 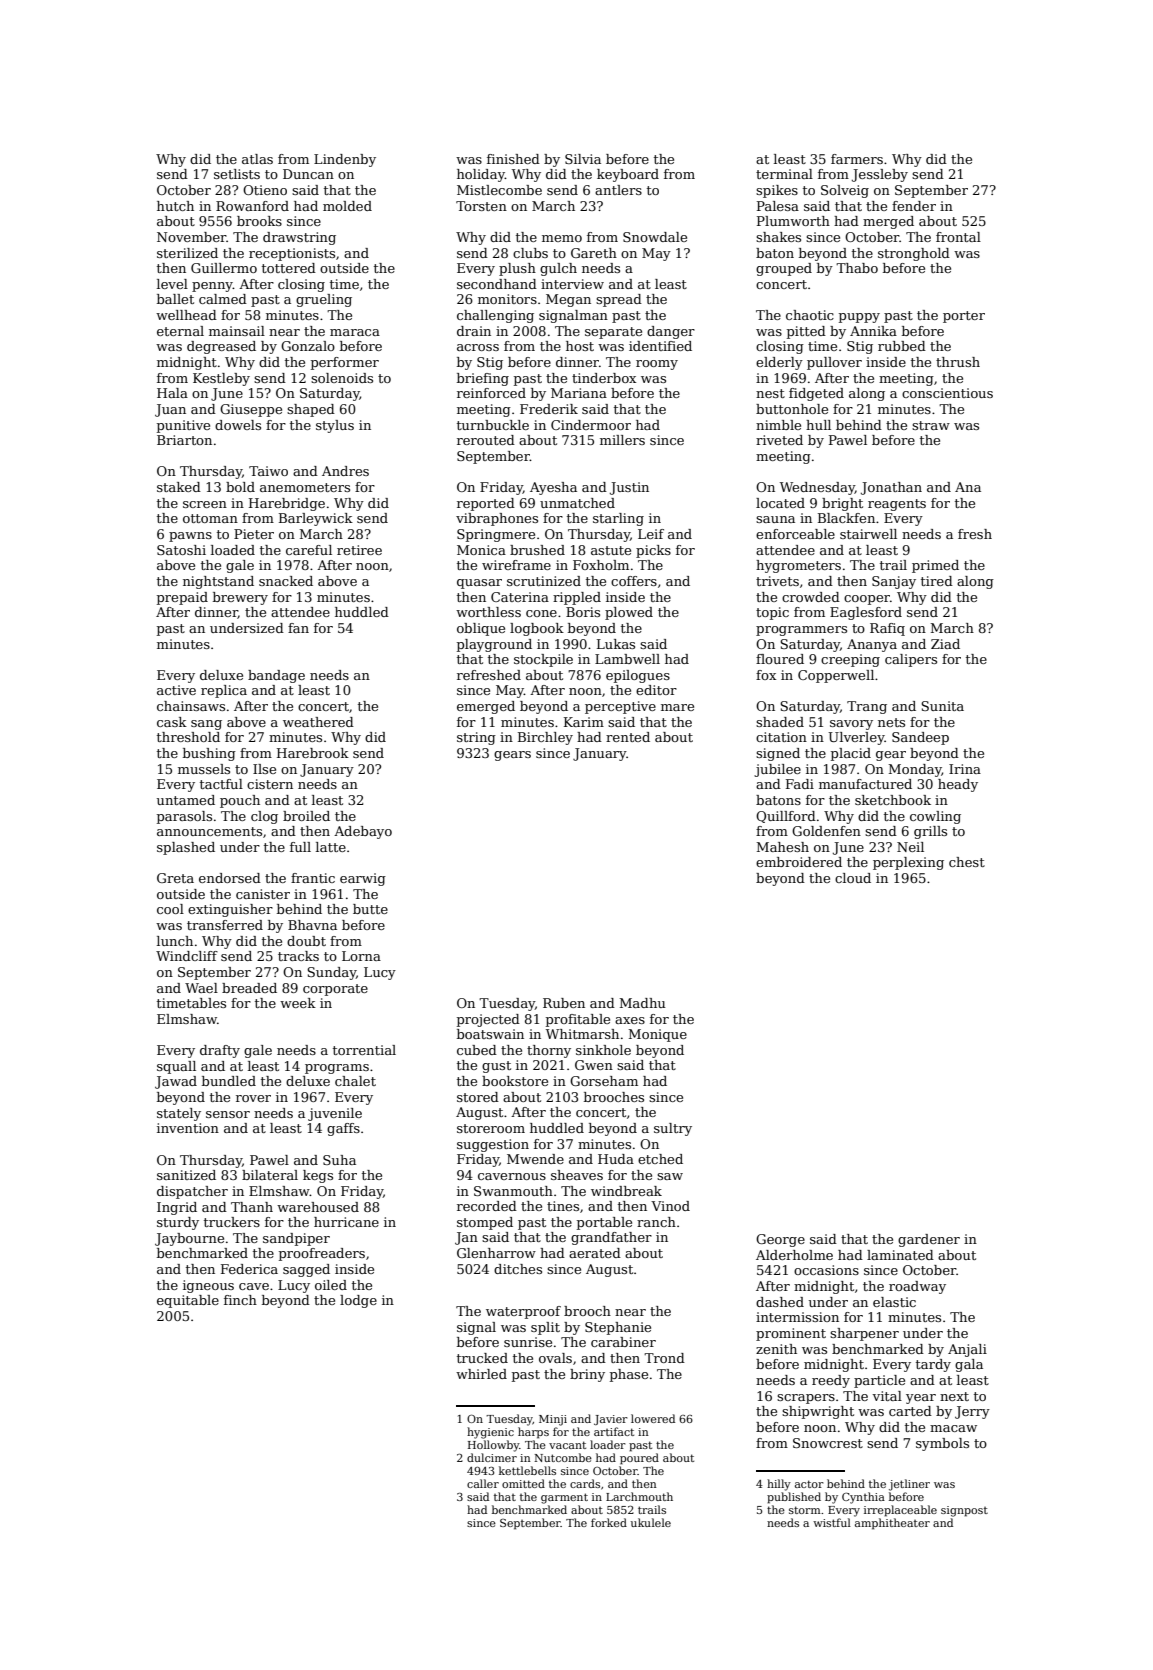 What do you see at coordinates (345, 160) in the screenshot?
I see `Lindenby` at bounding box center [345, 160].
